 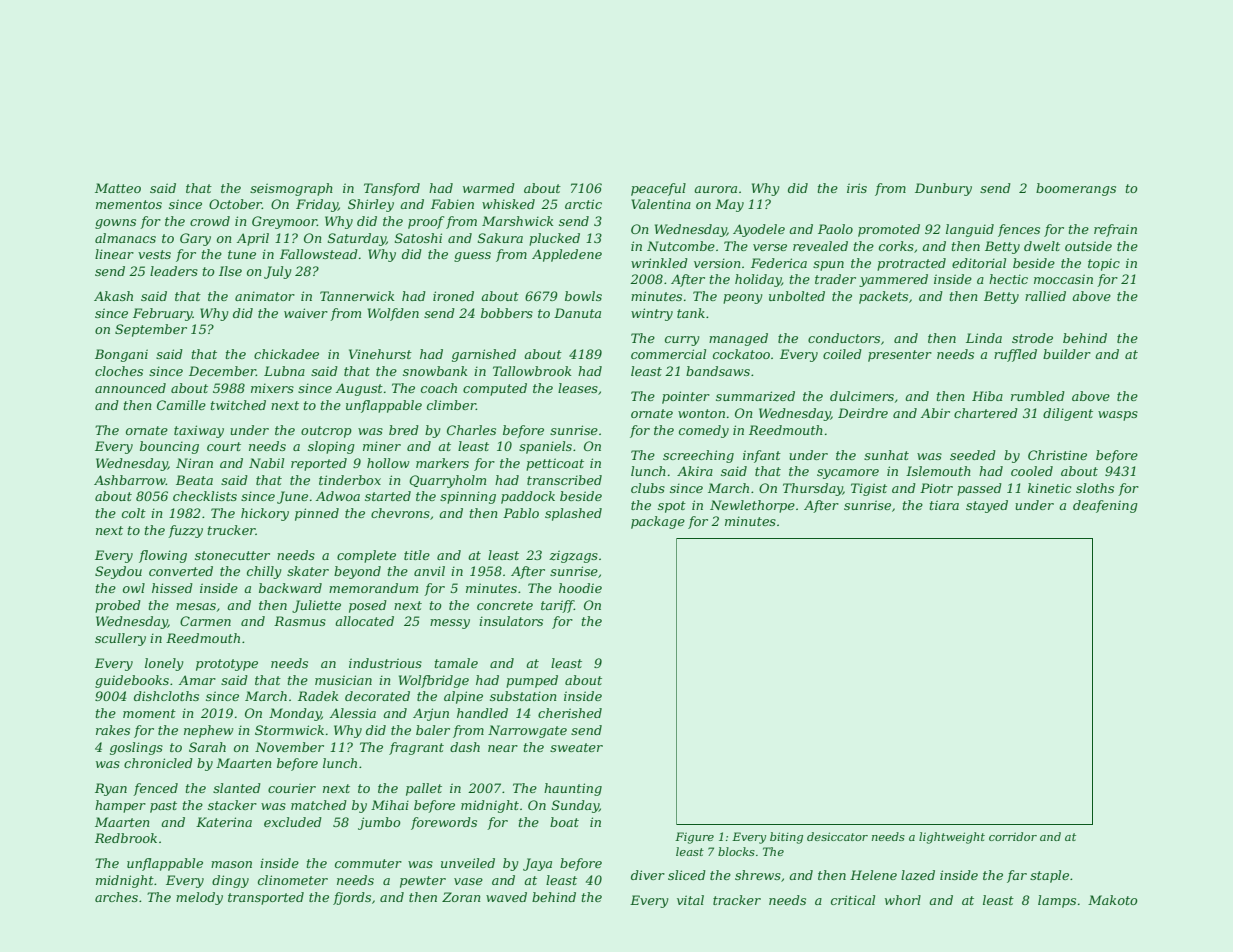 I want to click on ironed, so click(x=453, y=296).
